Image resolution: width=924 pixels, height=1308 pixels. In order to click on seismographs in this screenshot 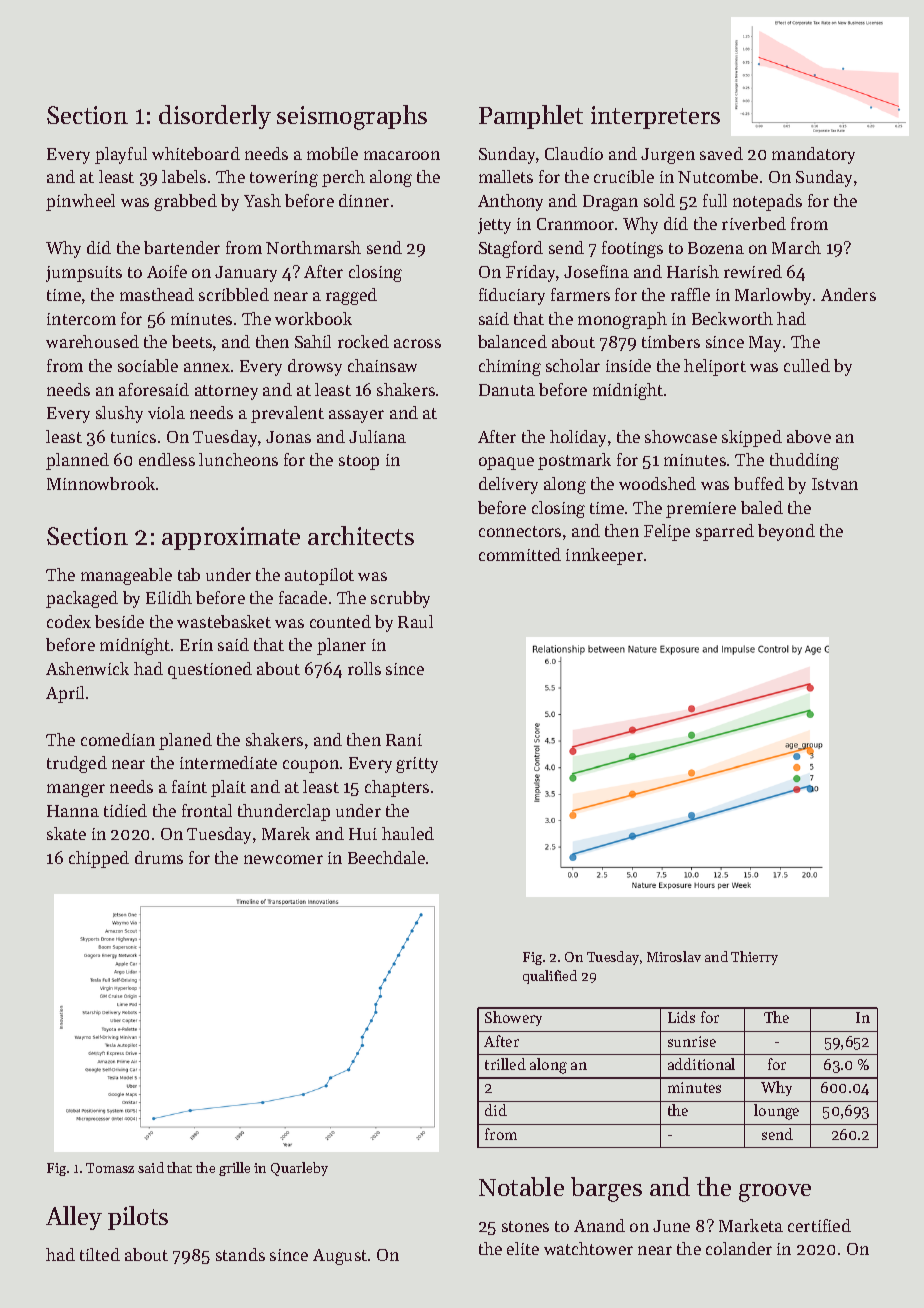, I will do `click(352, 117)`.
